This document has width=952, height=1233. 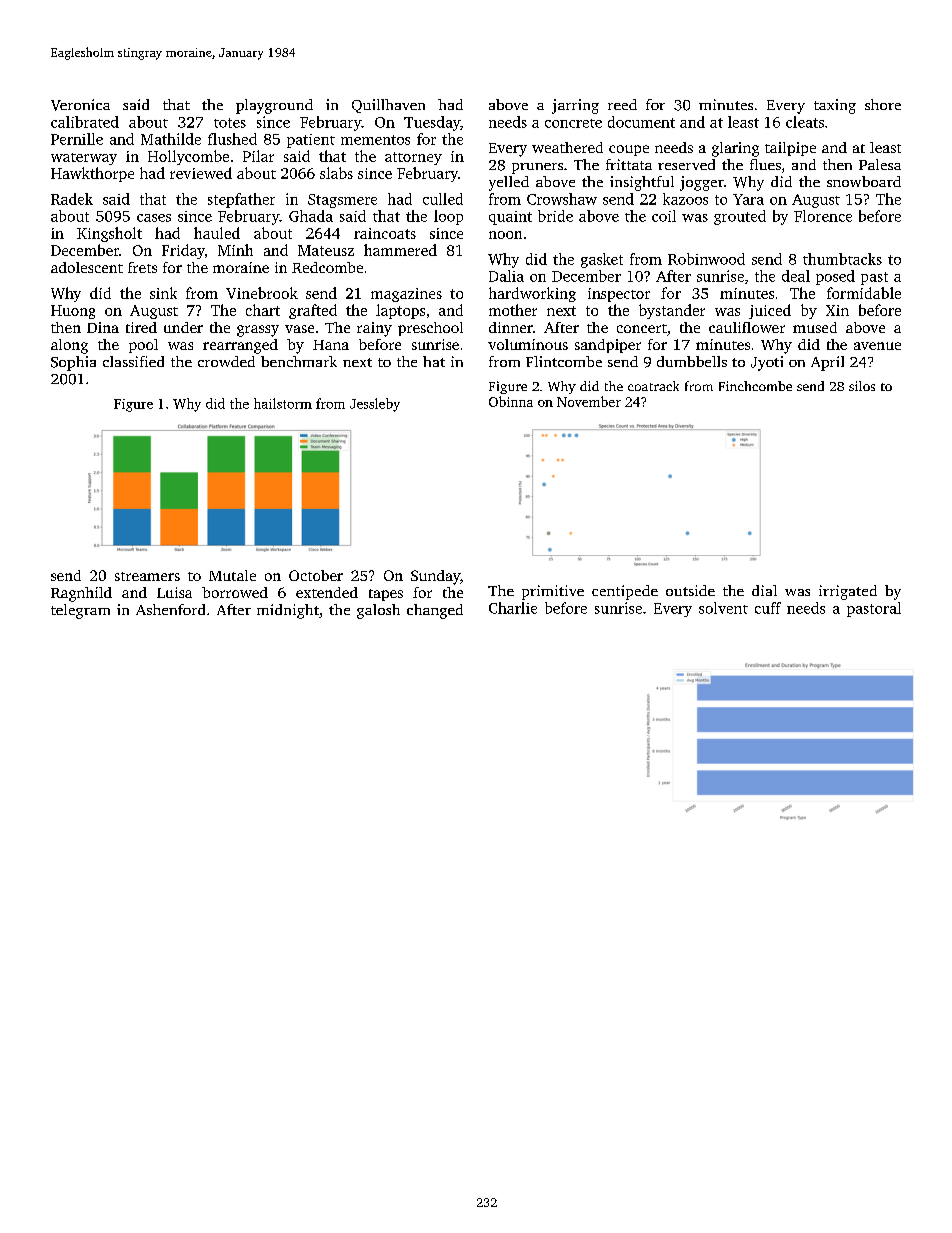 I want to click on mementos, so click(x=375, y=140).
